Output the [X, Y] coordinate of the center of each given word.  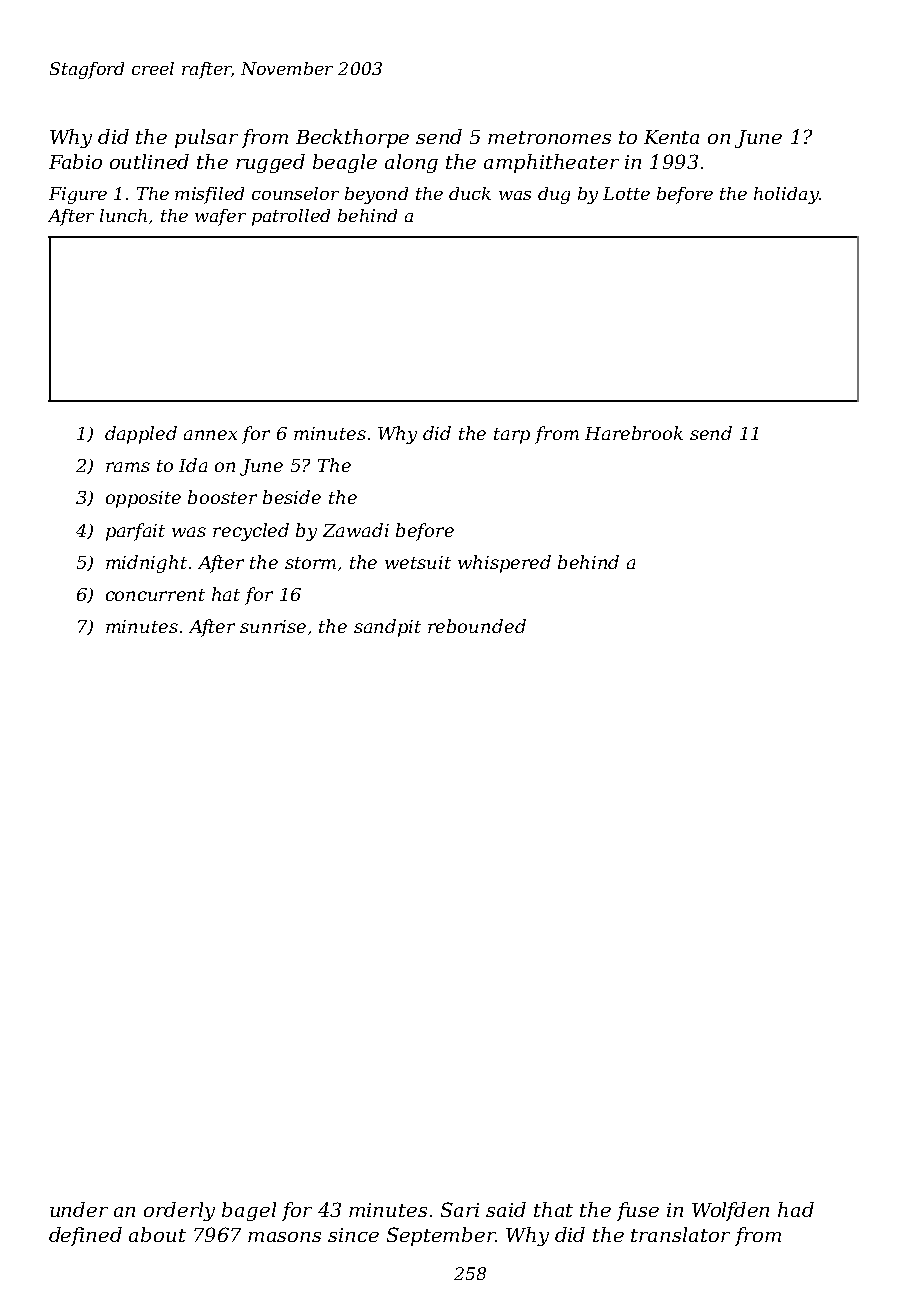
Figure [78, 195]
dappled [141, 435]
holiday [786, 195]
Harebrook [634, 433]
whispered [504, 564]
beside [292, 497]
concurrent [155, 595]
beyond [376, 195]
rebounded [477, 626]
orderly [179, 1211]
